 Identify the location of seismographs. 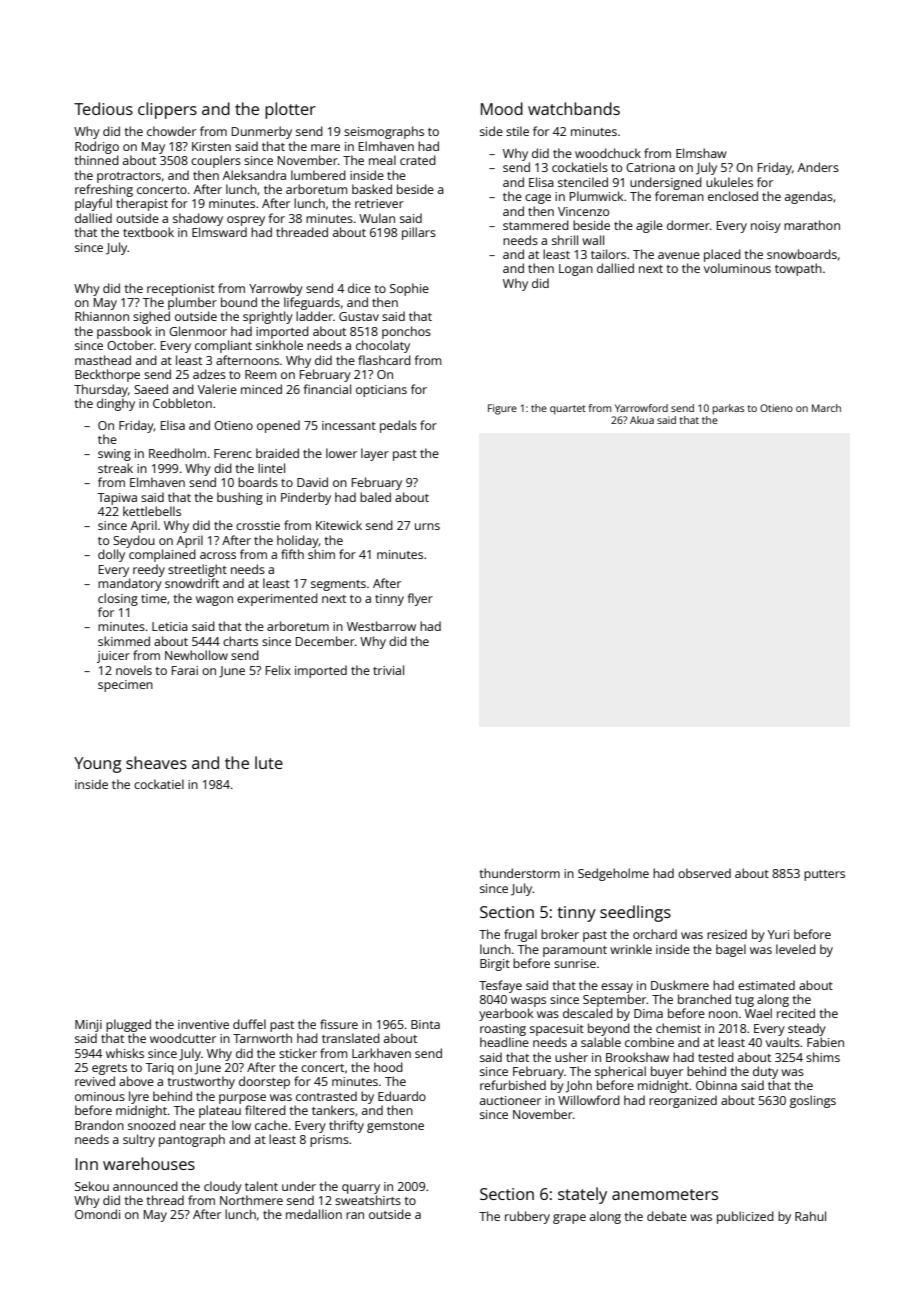
(384, 132).
